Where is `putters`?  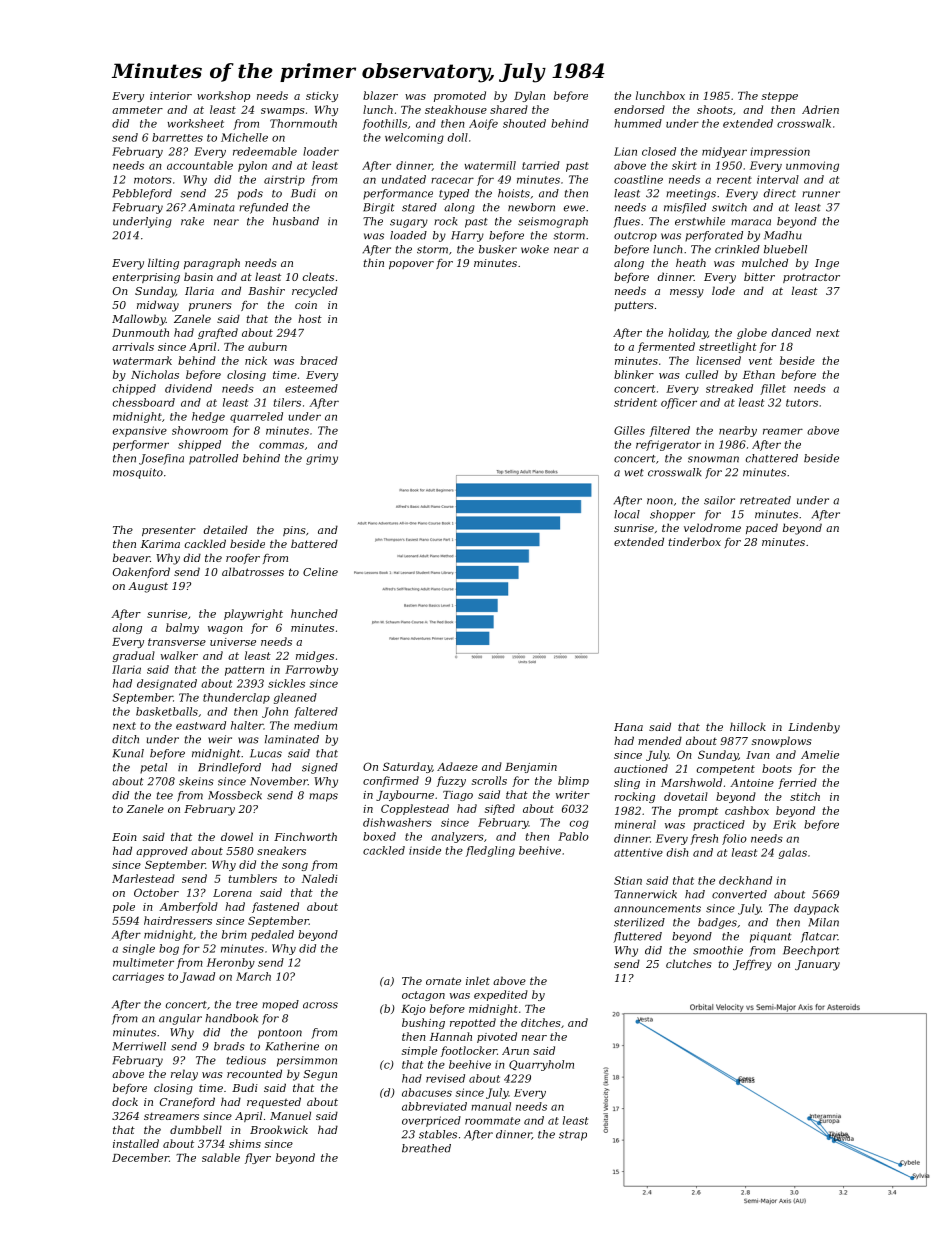
putters is located at coordinates (634, 306).
